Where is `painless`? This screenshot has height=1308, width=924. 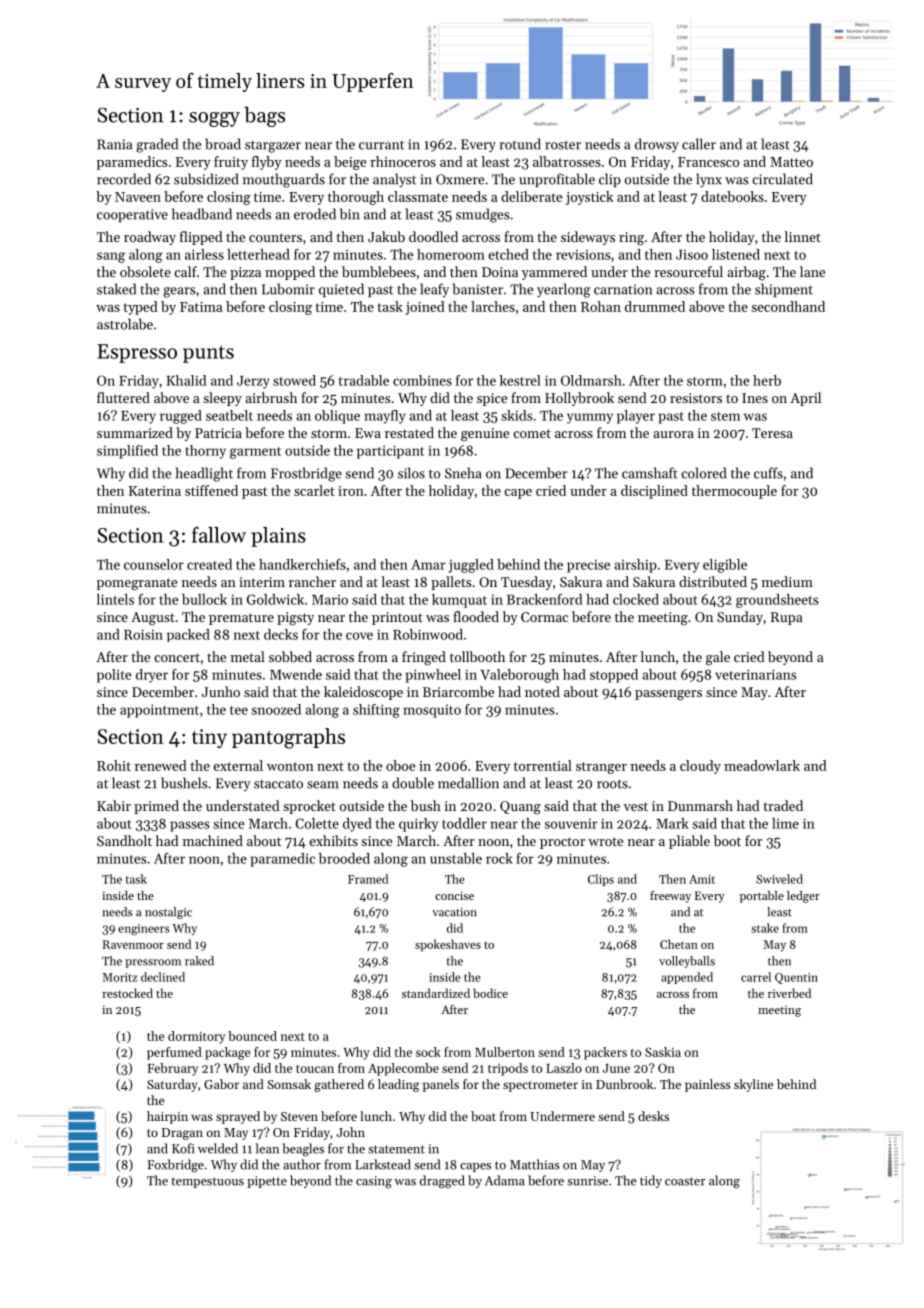
painless is located at coordinates (708, 1085).
